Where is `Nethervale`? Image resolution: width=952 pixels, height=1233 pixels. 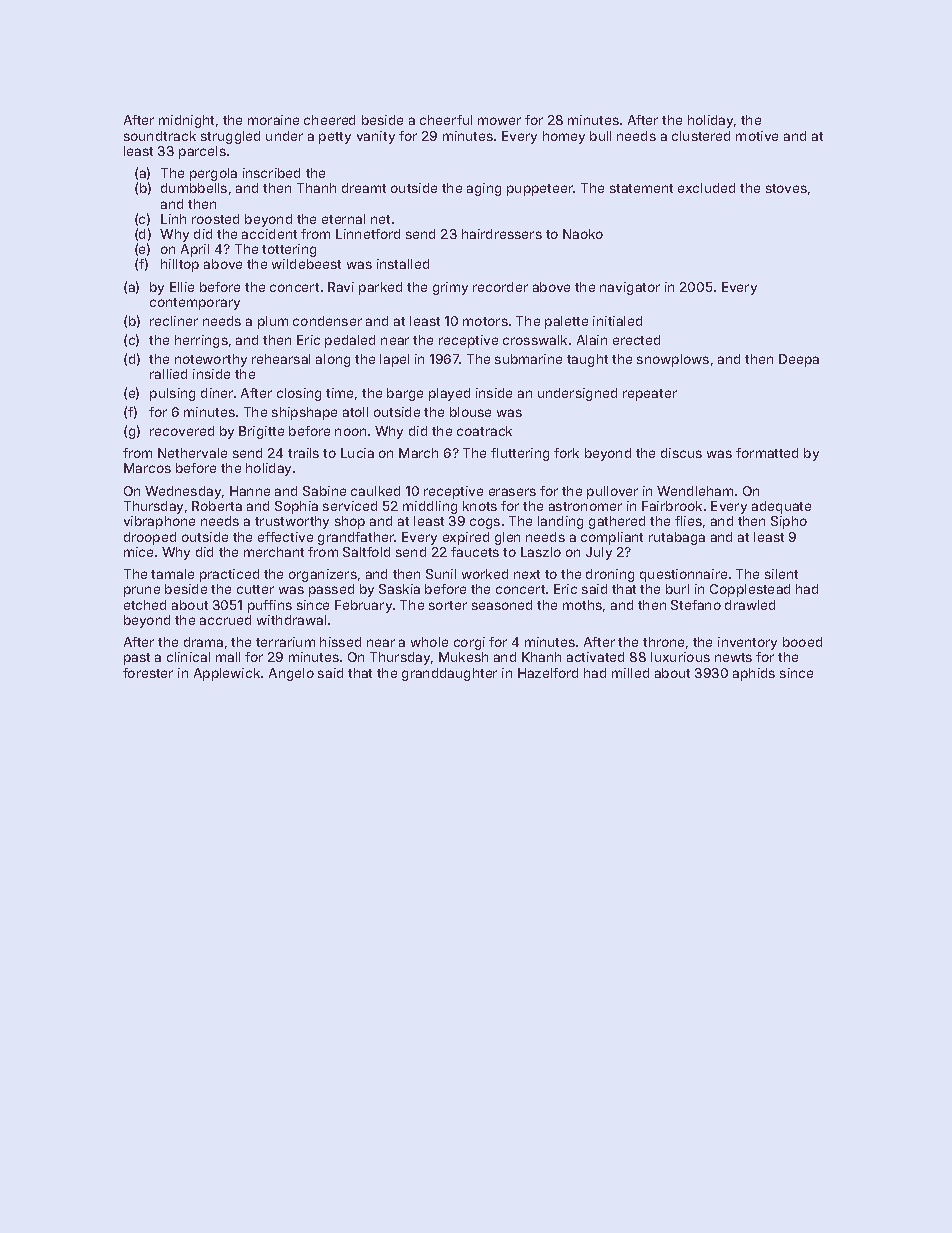 Nethervale is located at coordinates (192, 453).
